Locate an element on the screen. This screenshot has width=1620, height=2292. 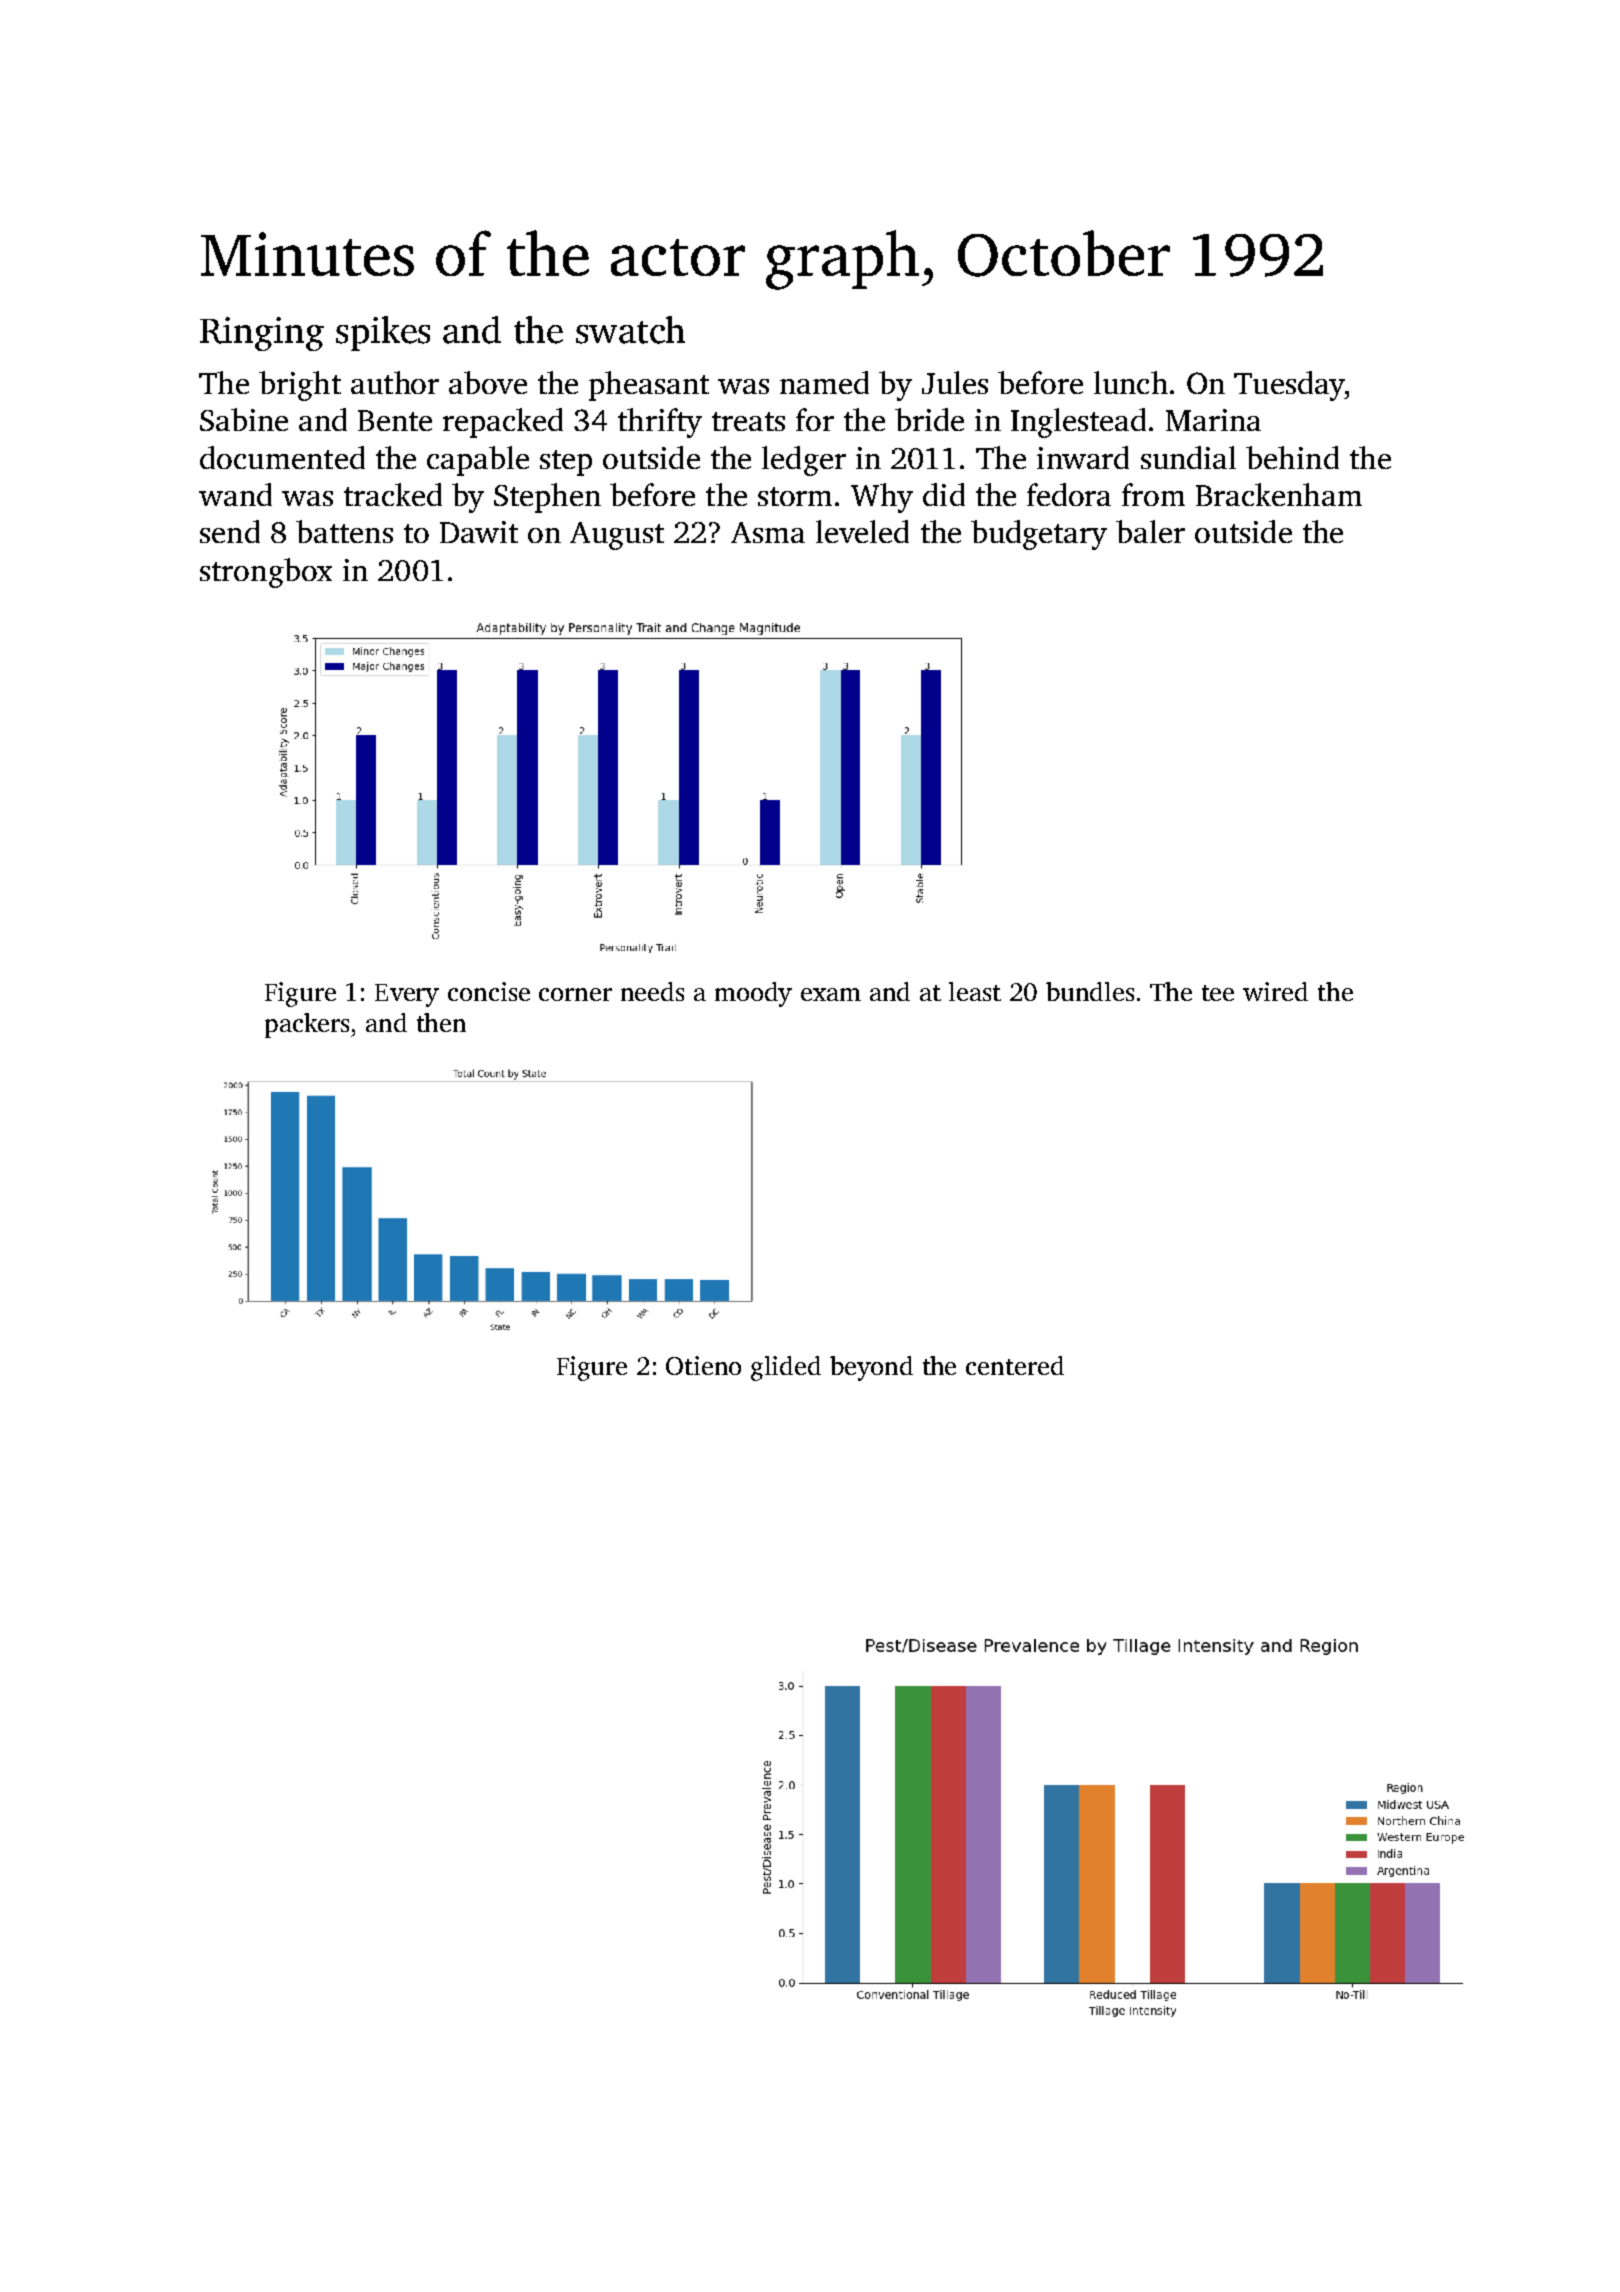
glided is located at coordinates (786, 1368).
